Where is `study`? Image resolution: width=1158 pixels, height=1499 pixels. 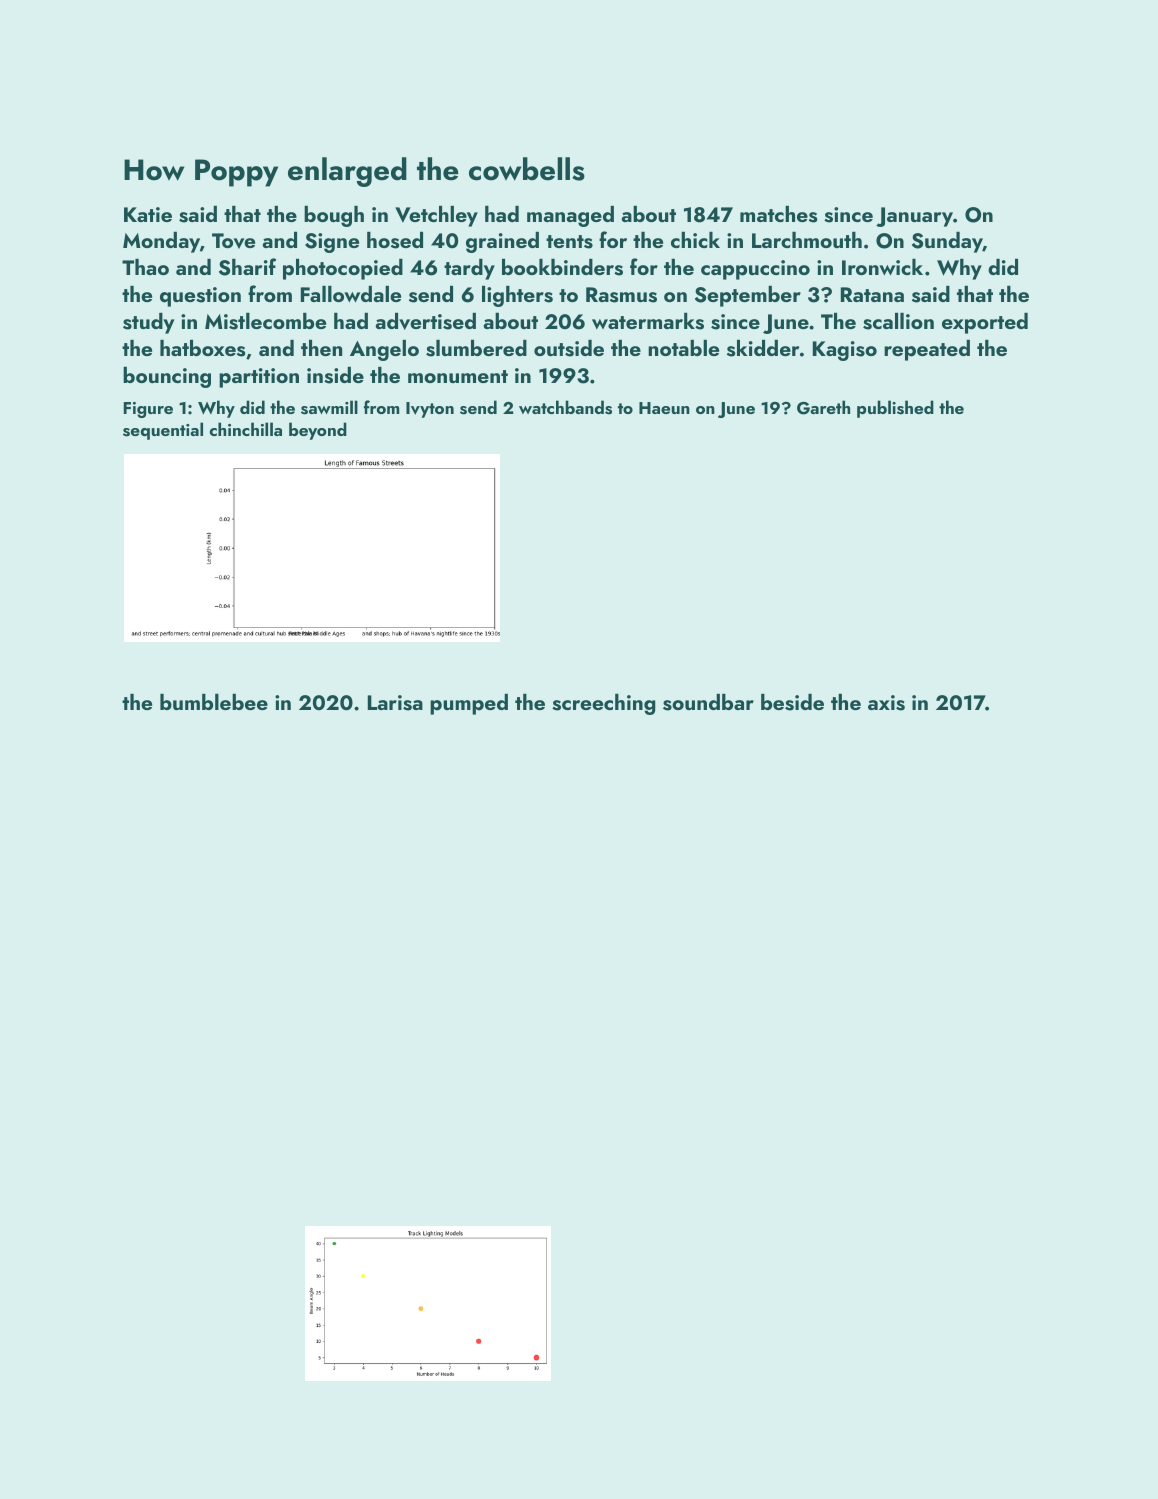 study is located at coordinates (148, 323).
